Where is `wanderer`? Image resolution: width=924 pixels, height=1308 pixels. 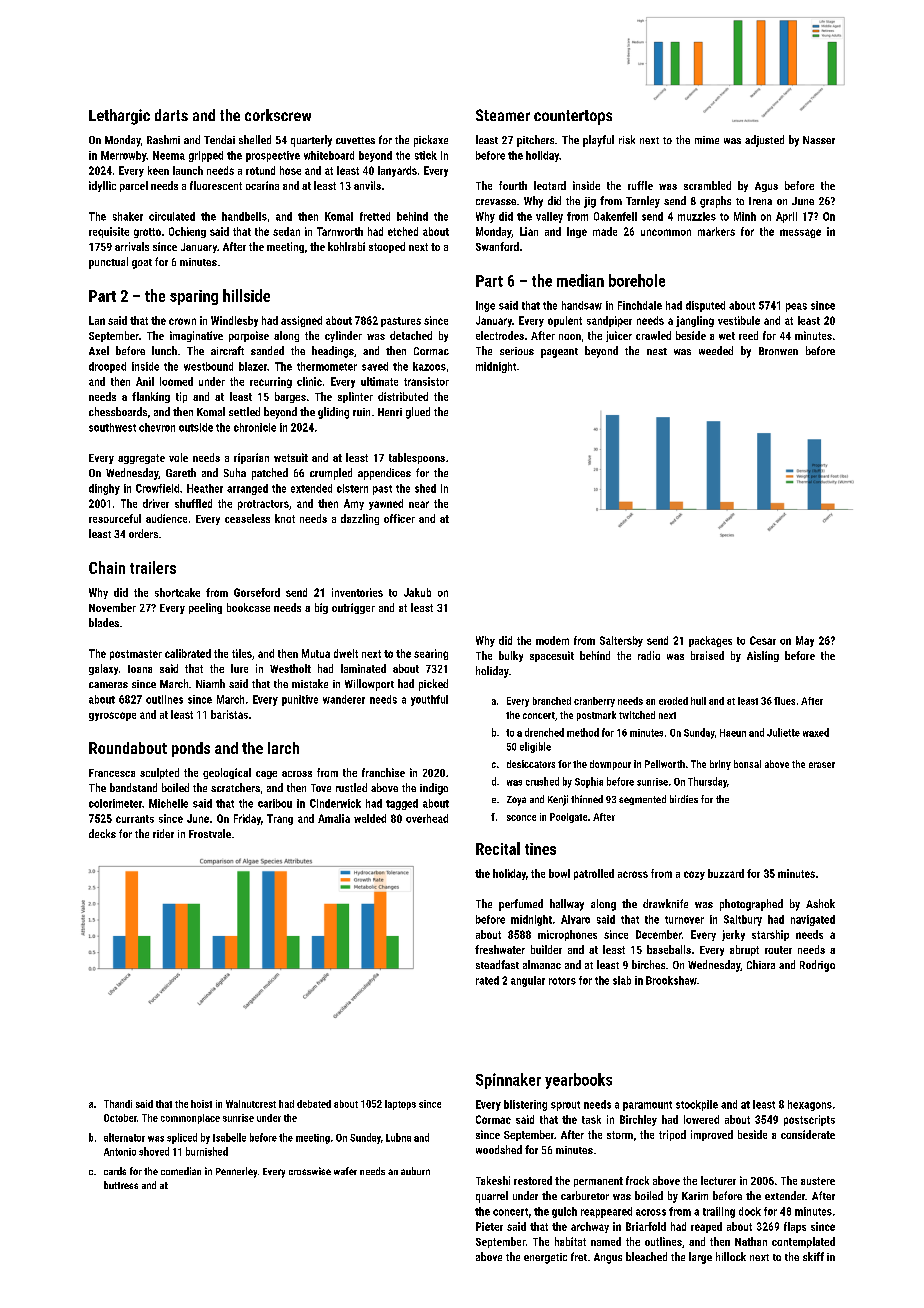 wanderer is located at coordinates (344, 699).
